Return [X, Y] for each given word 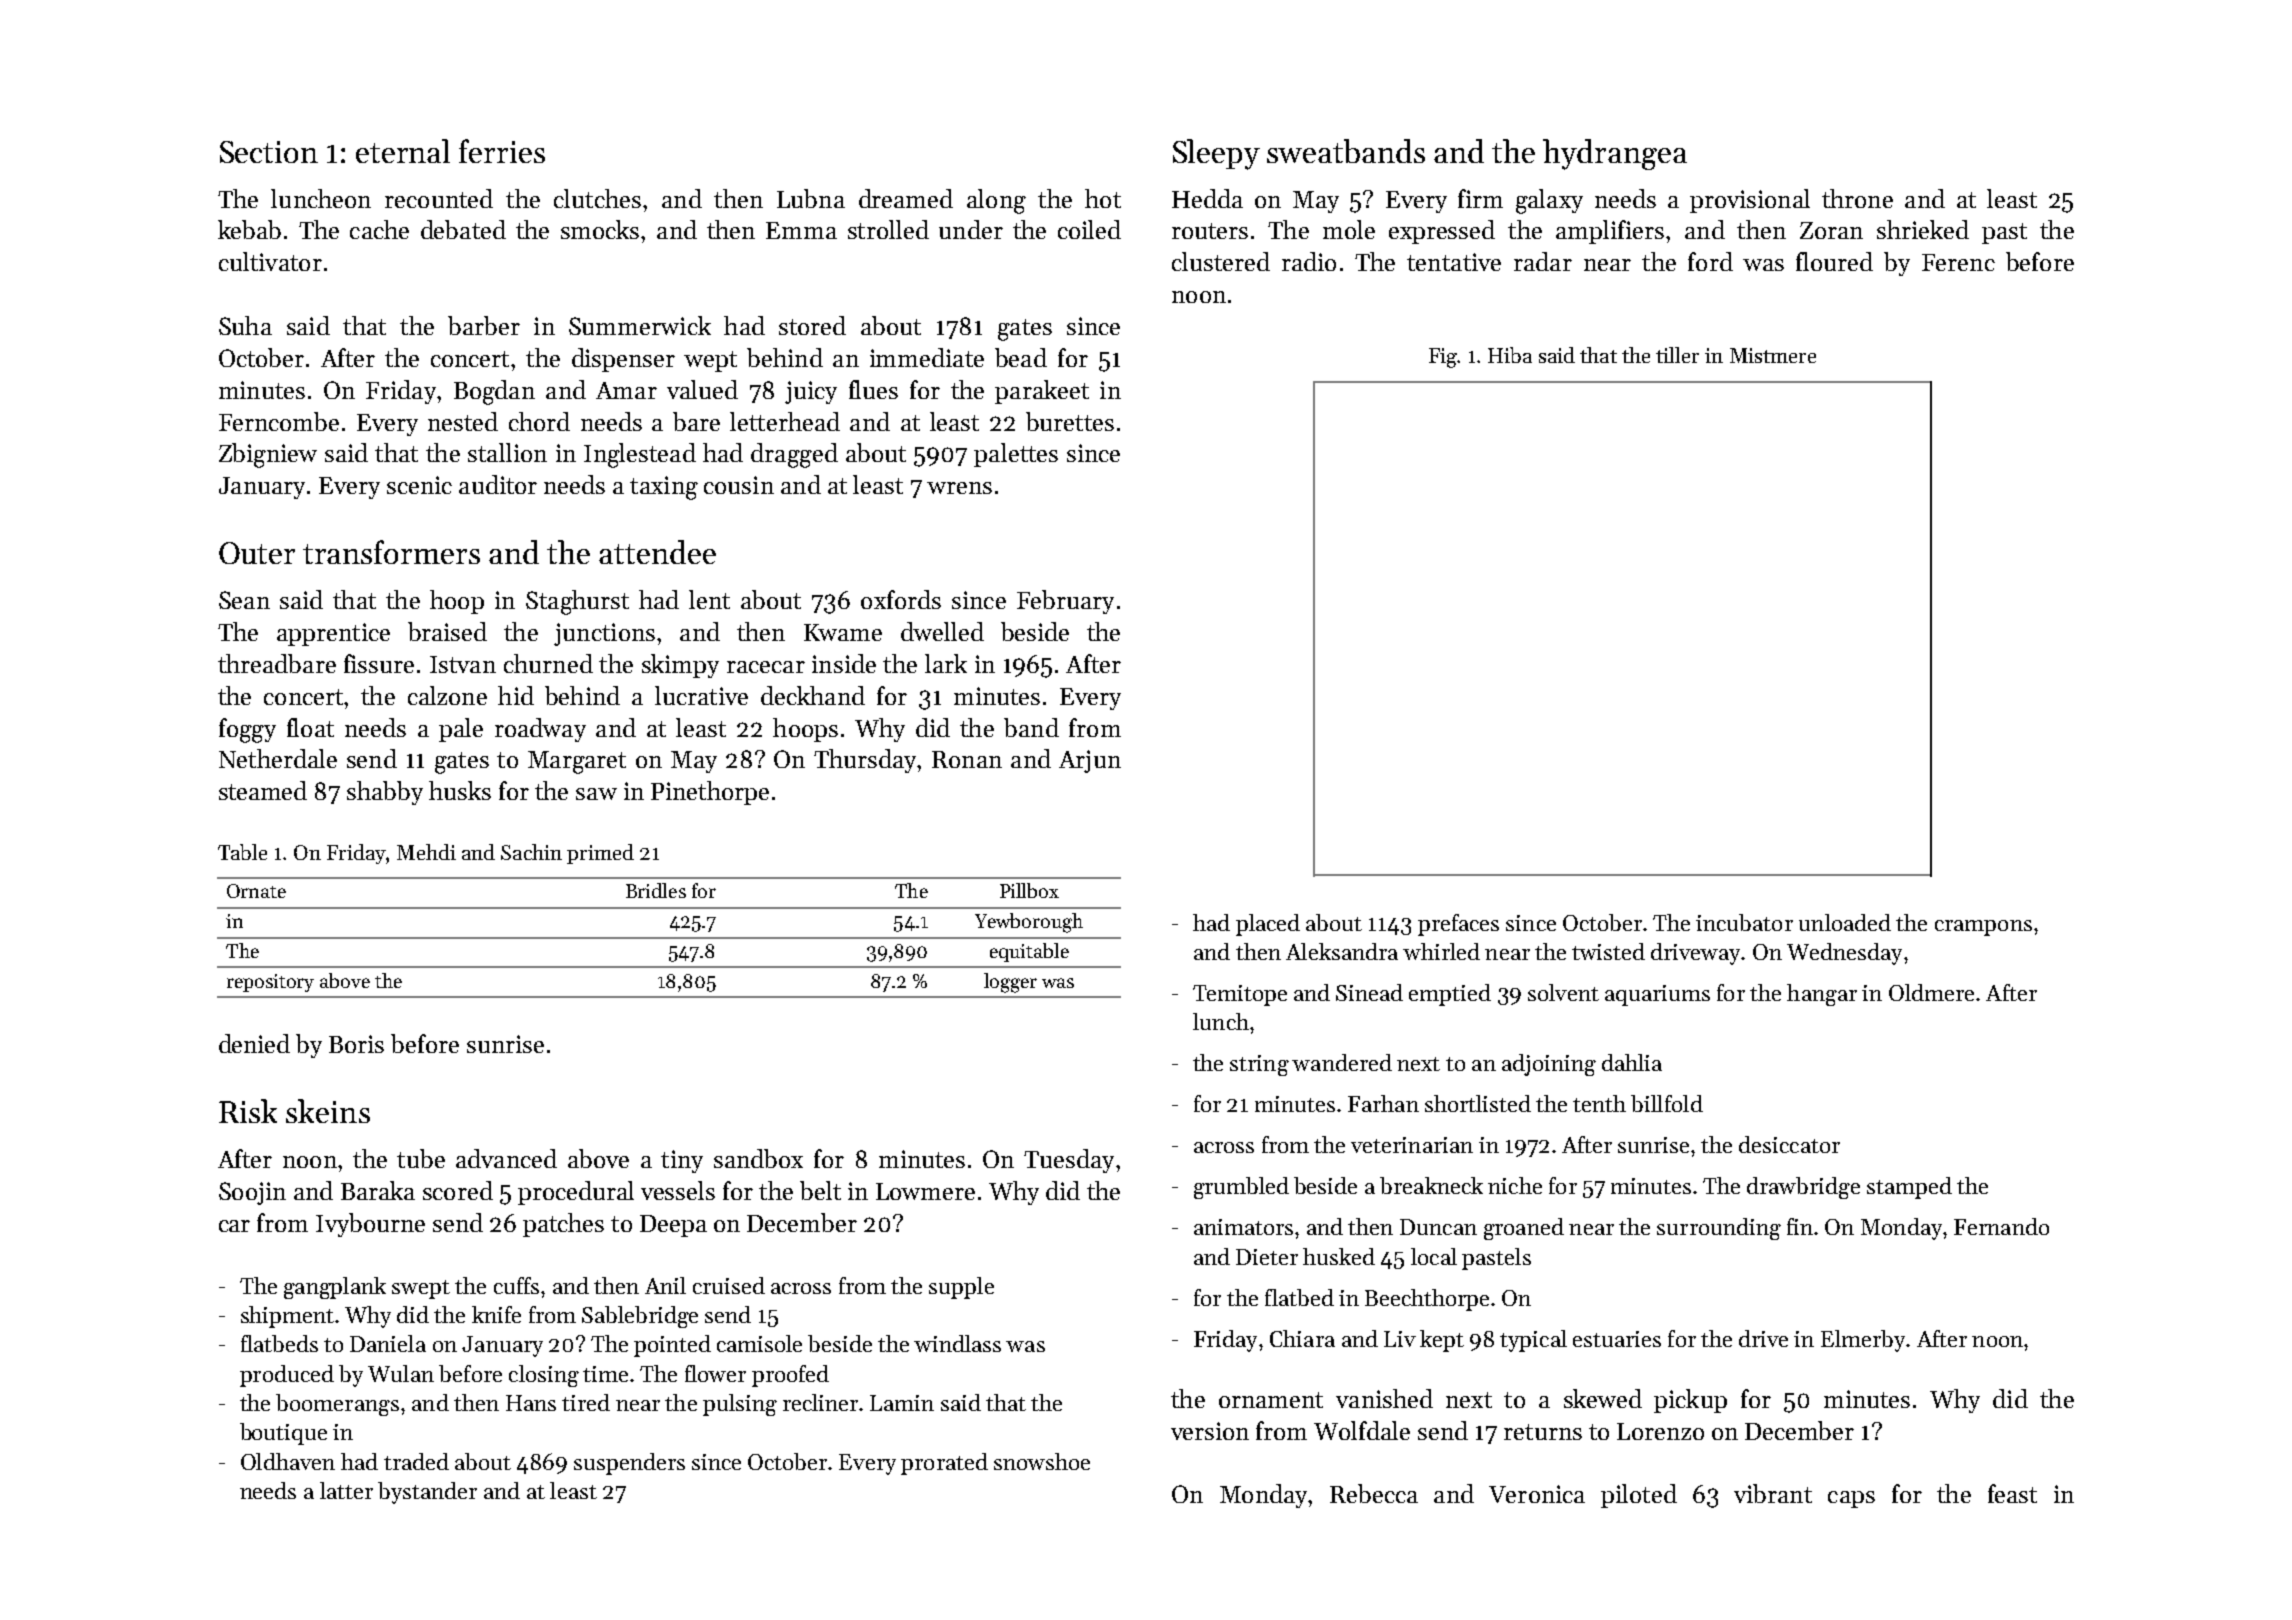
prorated [944, 1464]
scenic [419, 485]
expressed [1442, 232]
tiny [682, 1161]
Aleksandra [1342, 951]
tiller [1677, 355]
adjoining [1549, 1065]
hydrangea [1615, 154]
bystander [427, 1493]
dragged [794, 455]
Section [269, 152]
